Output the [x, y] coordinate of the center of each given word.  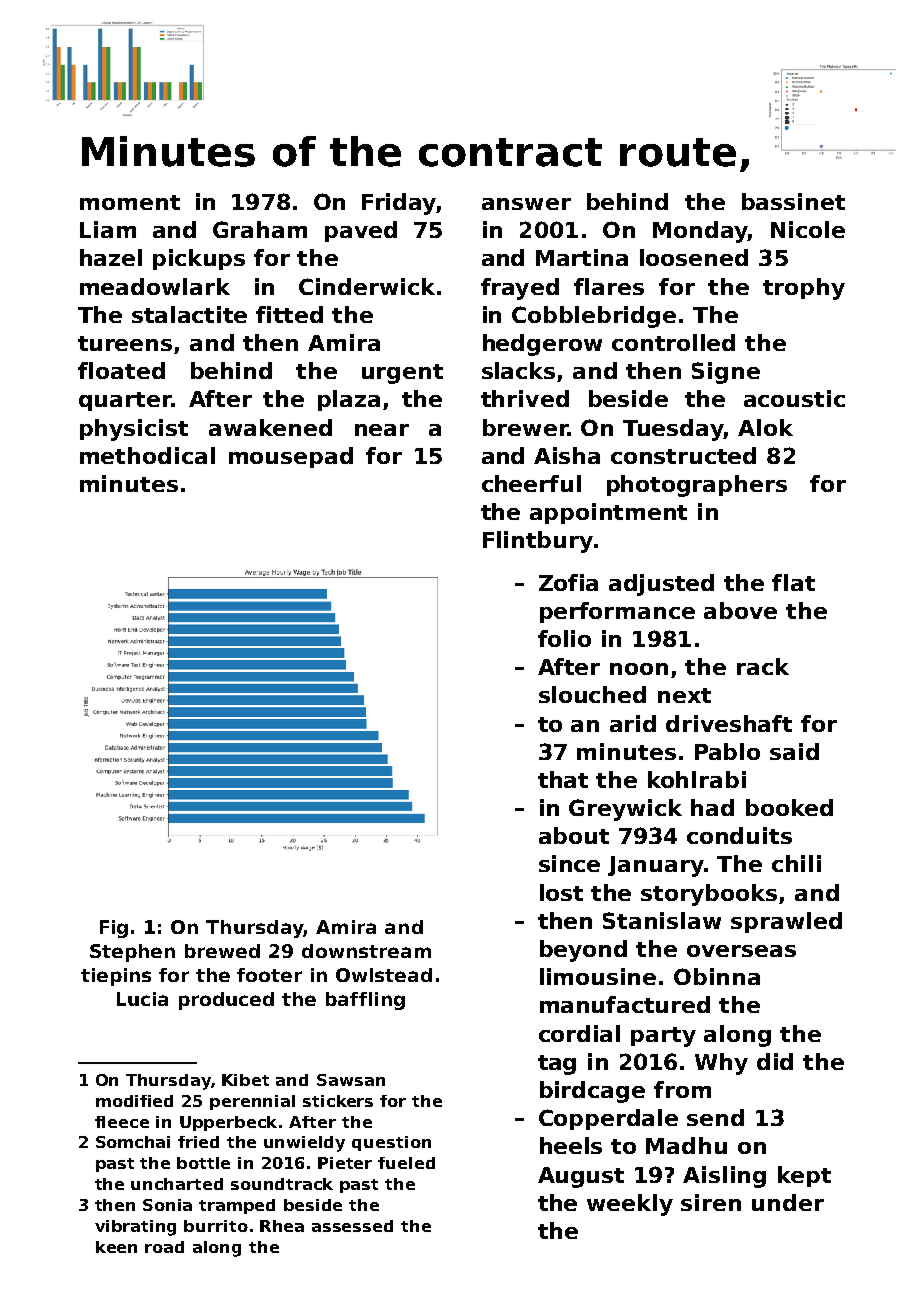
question [391, 1143]
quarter [125, 401]
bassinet [793, 201]
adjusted [661, 585]
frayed [520, 289]
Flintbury [538, 542]
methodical [147, 455]
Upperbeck [228, 1123]
